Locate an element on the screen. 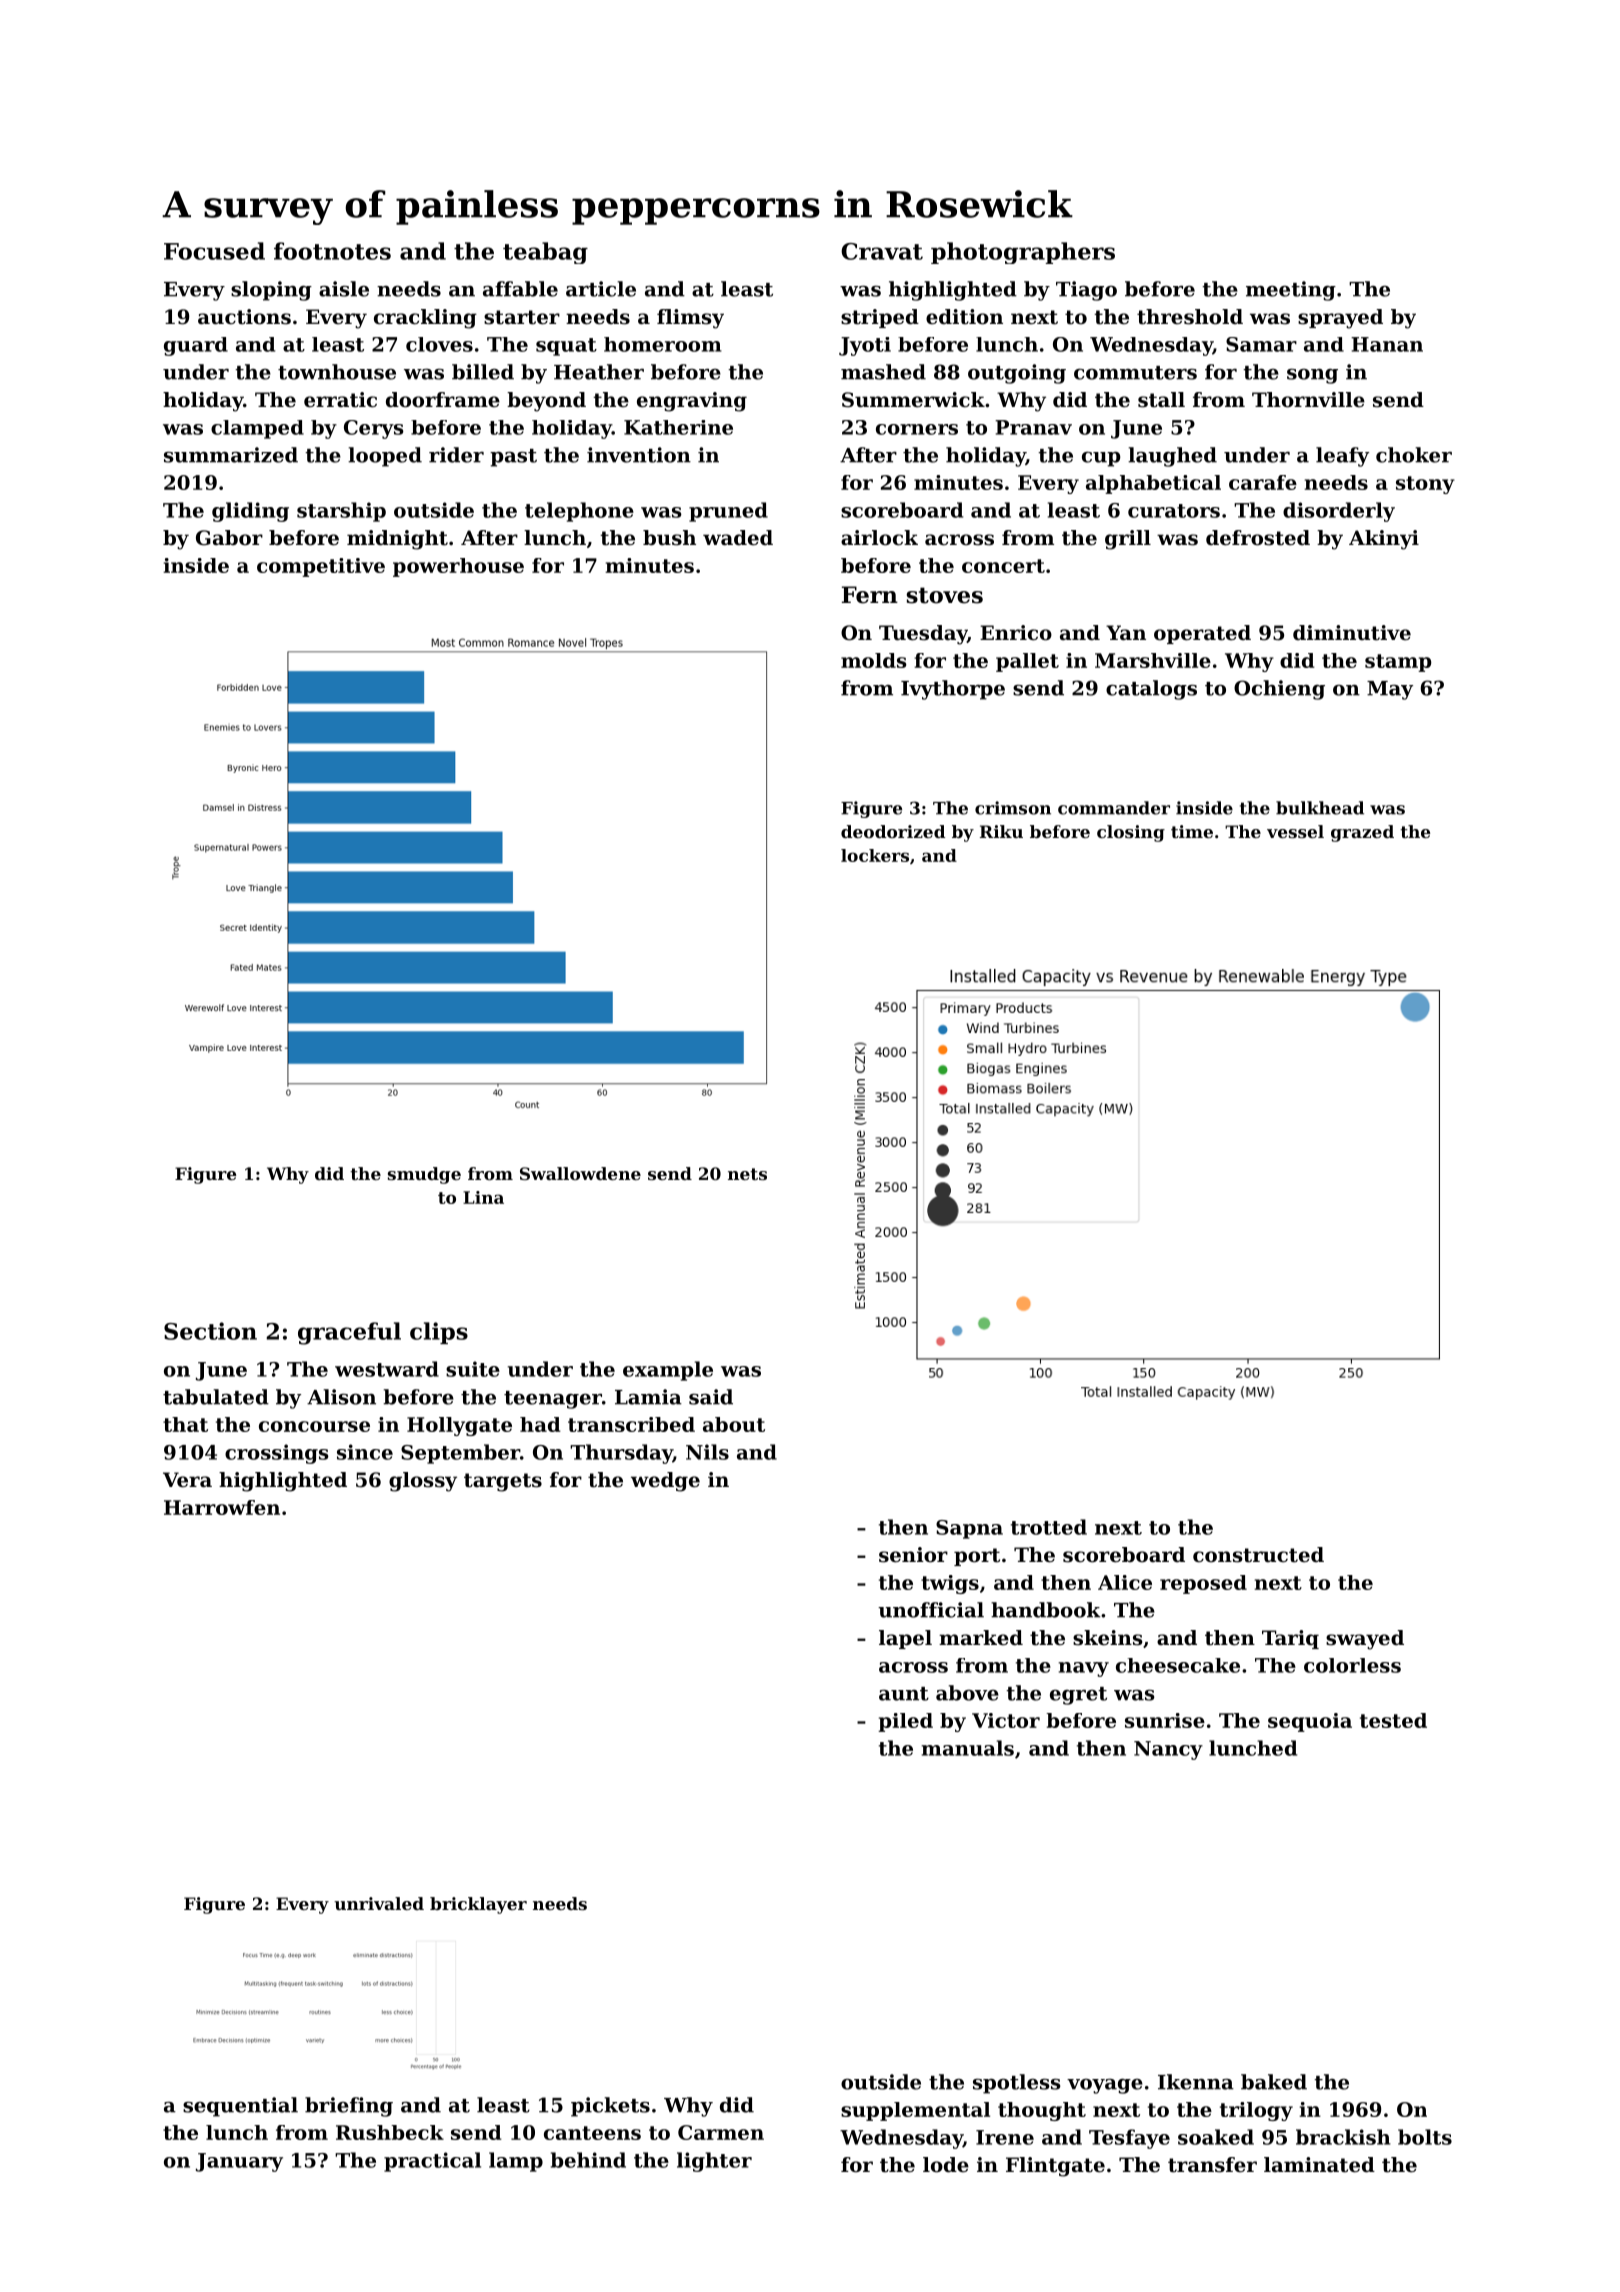  closing is located at coordinates (1131, 833).
